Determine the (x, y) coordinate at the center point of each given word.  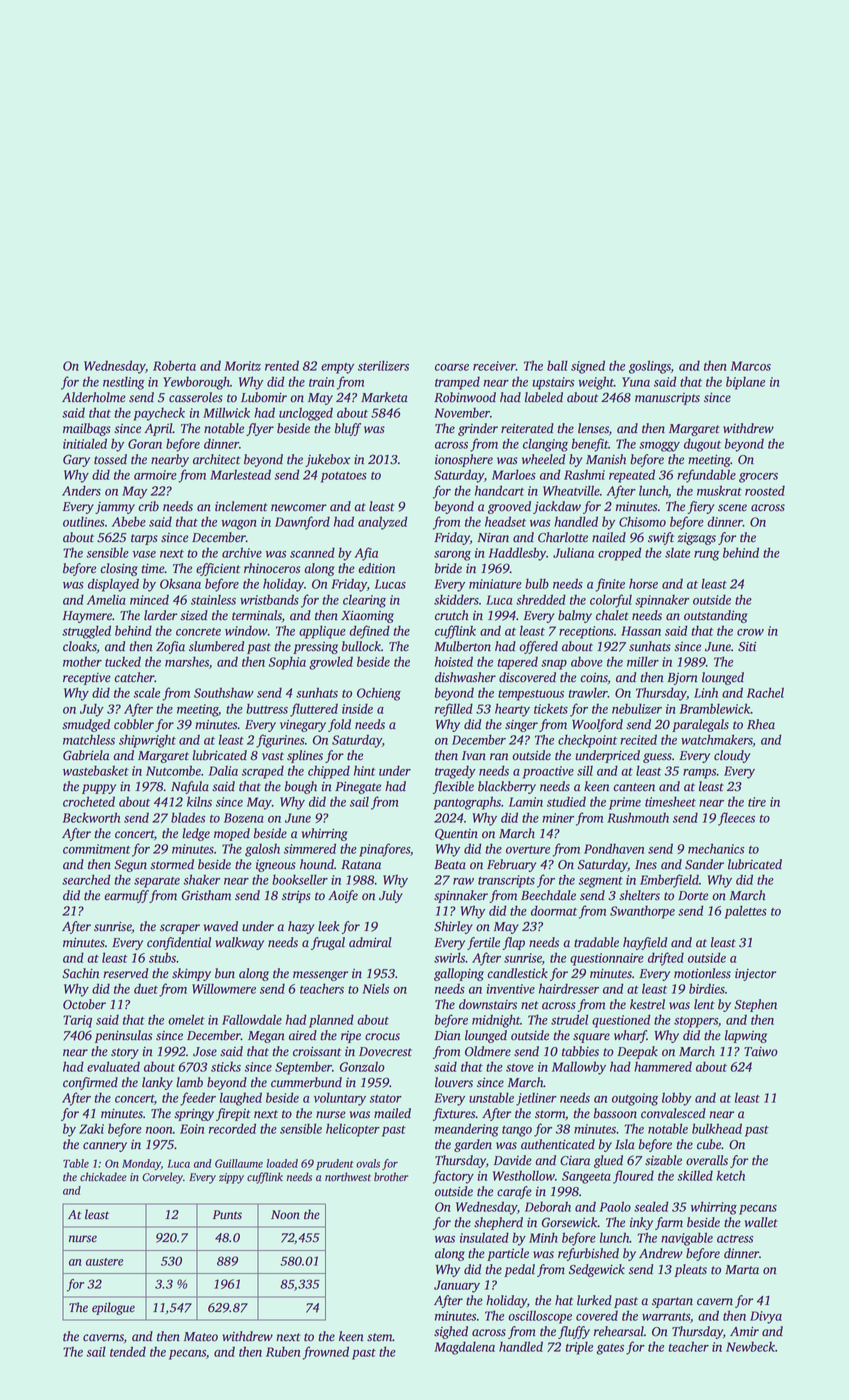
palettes (746, 912)
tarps (144, 539)
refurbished (588, 1254)
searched (86, 879)
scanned (312, 552)
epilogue (113, 1308)
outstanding (716, 616)
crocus (382, 1037)
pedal (519, 1270)
